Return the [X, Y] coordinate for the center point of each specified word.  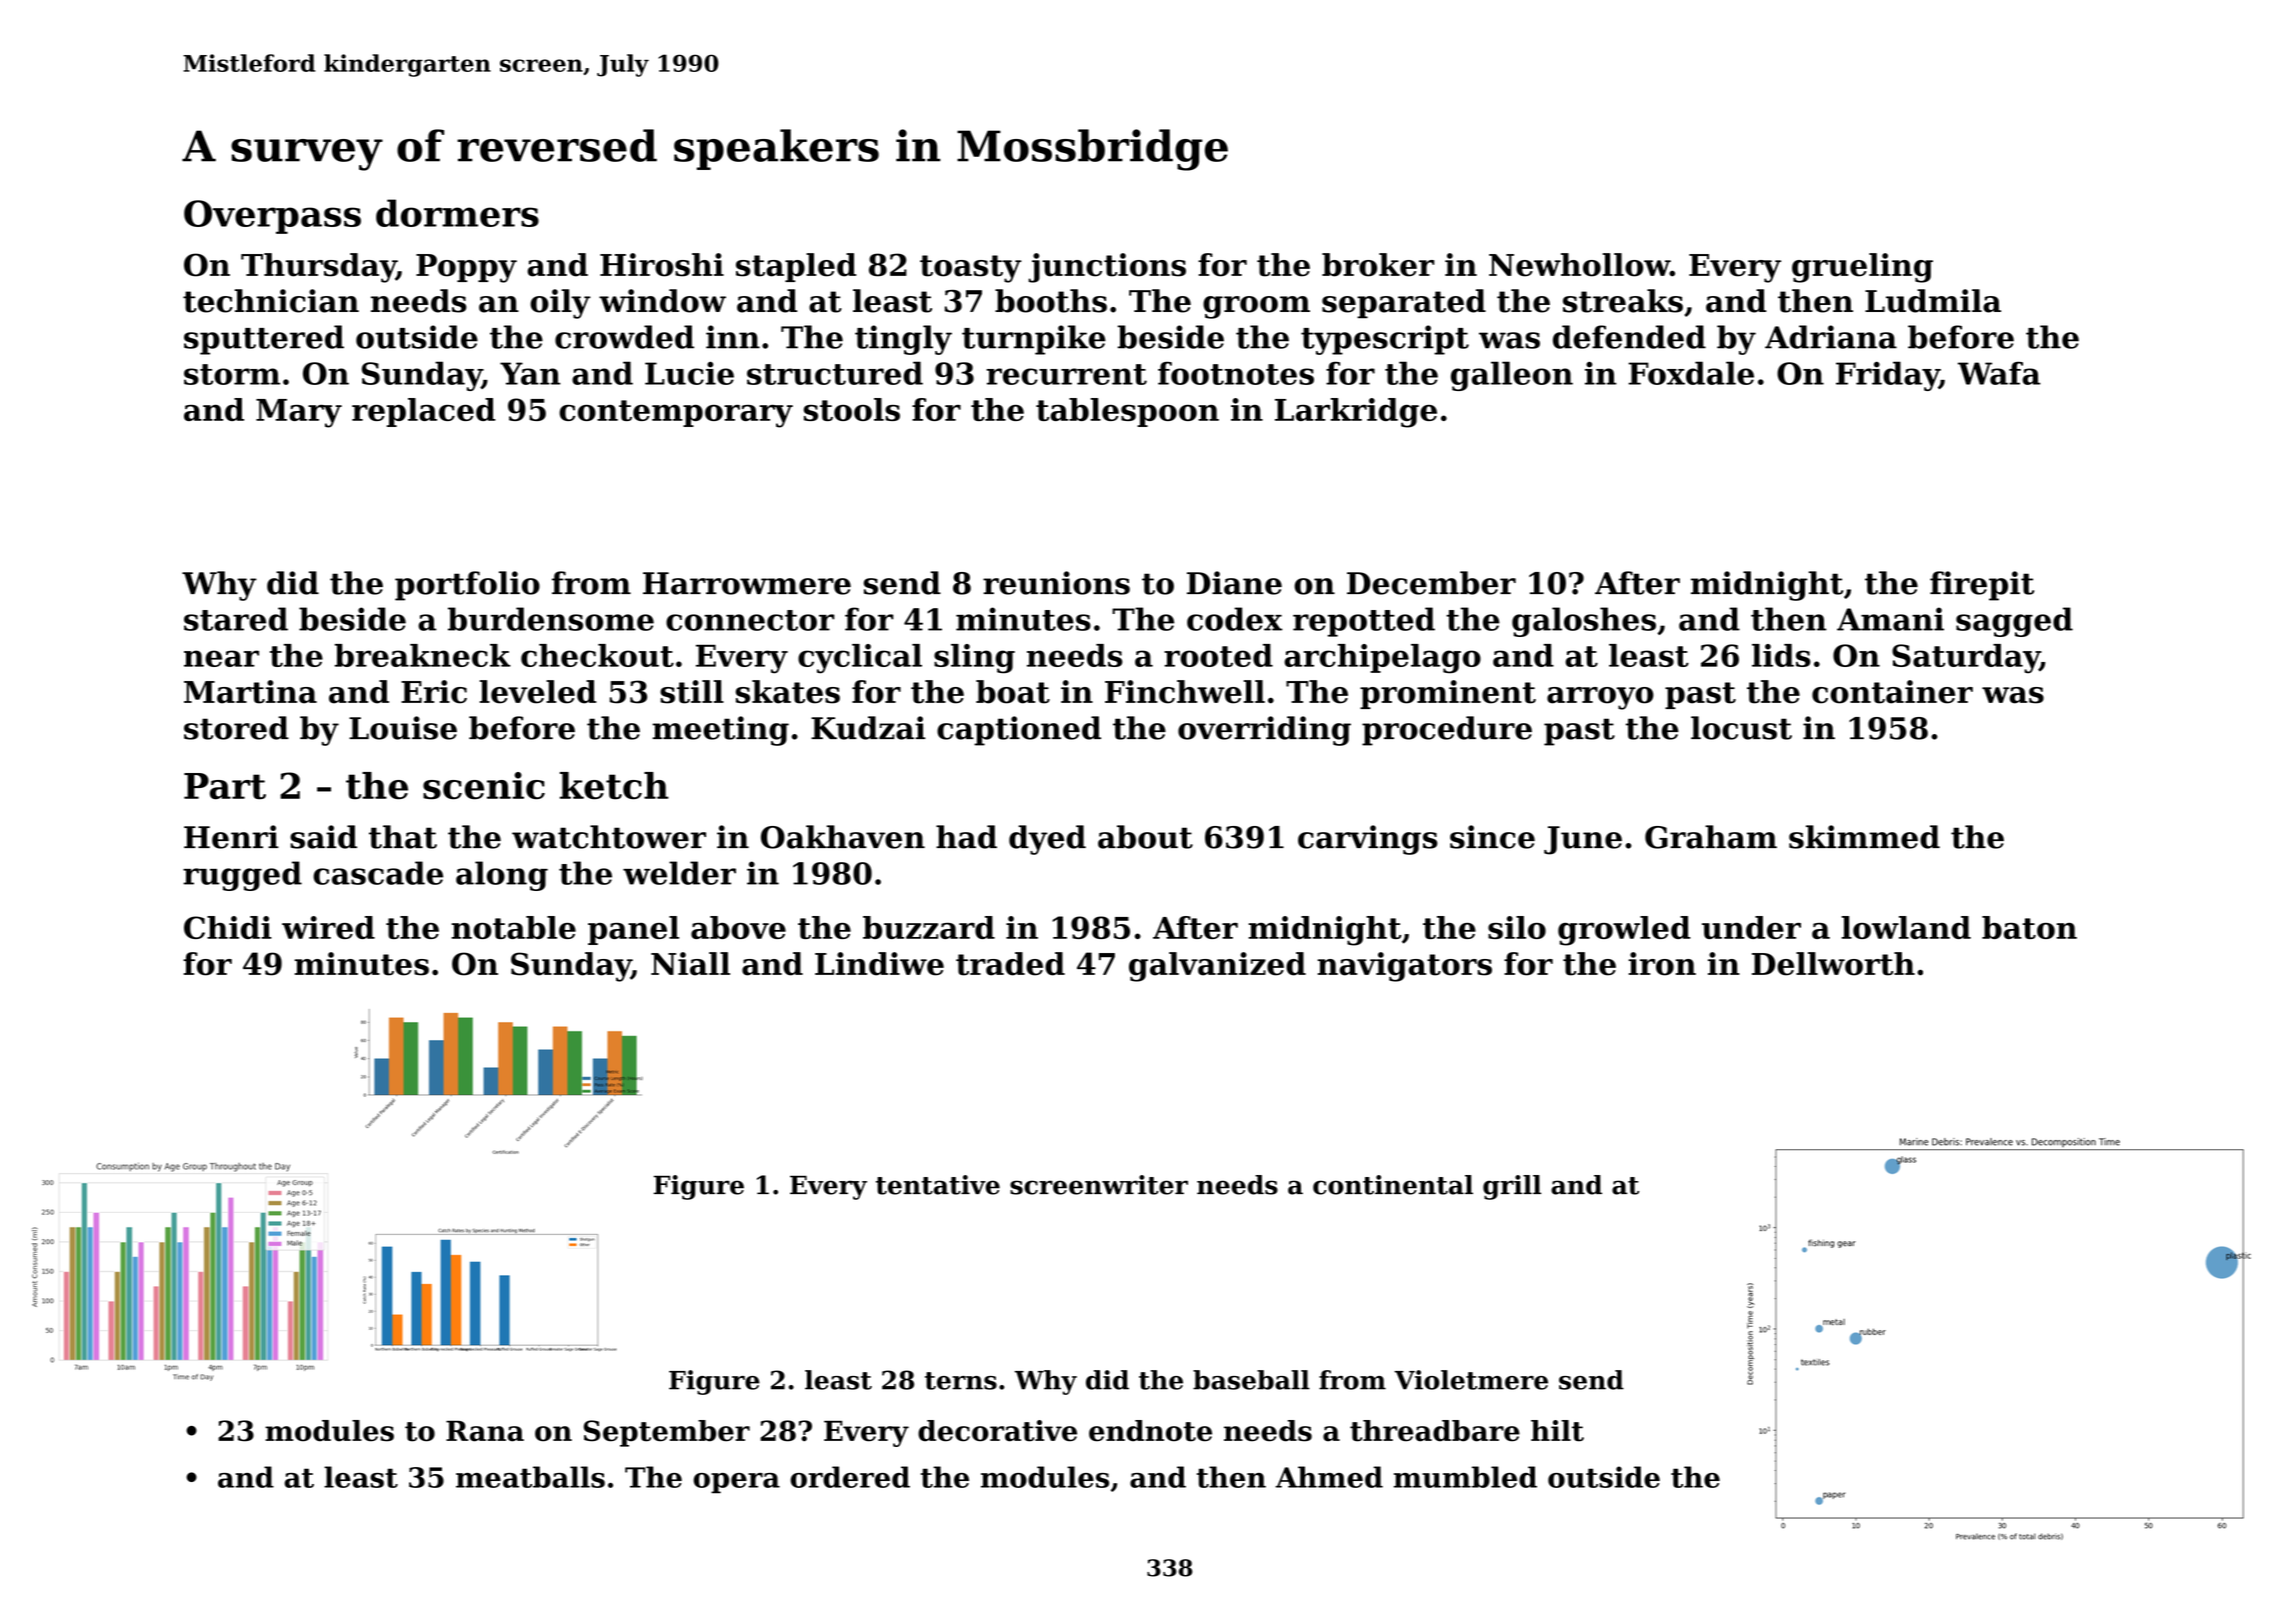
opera [736, 1483]
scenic [484, 786]
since [1492, 837]
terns [961, 1381]
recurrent [1066, 374]
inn [733, 337]
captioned [1019, 731]
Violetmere [1471, 1380]
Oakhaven [843, 837]
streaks [1623, 301]
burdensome [551, 619]
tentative [938, 1185]
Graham [1711, 837]
